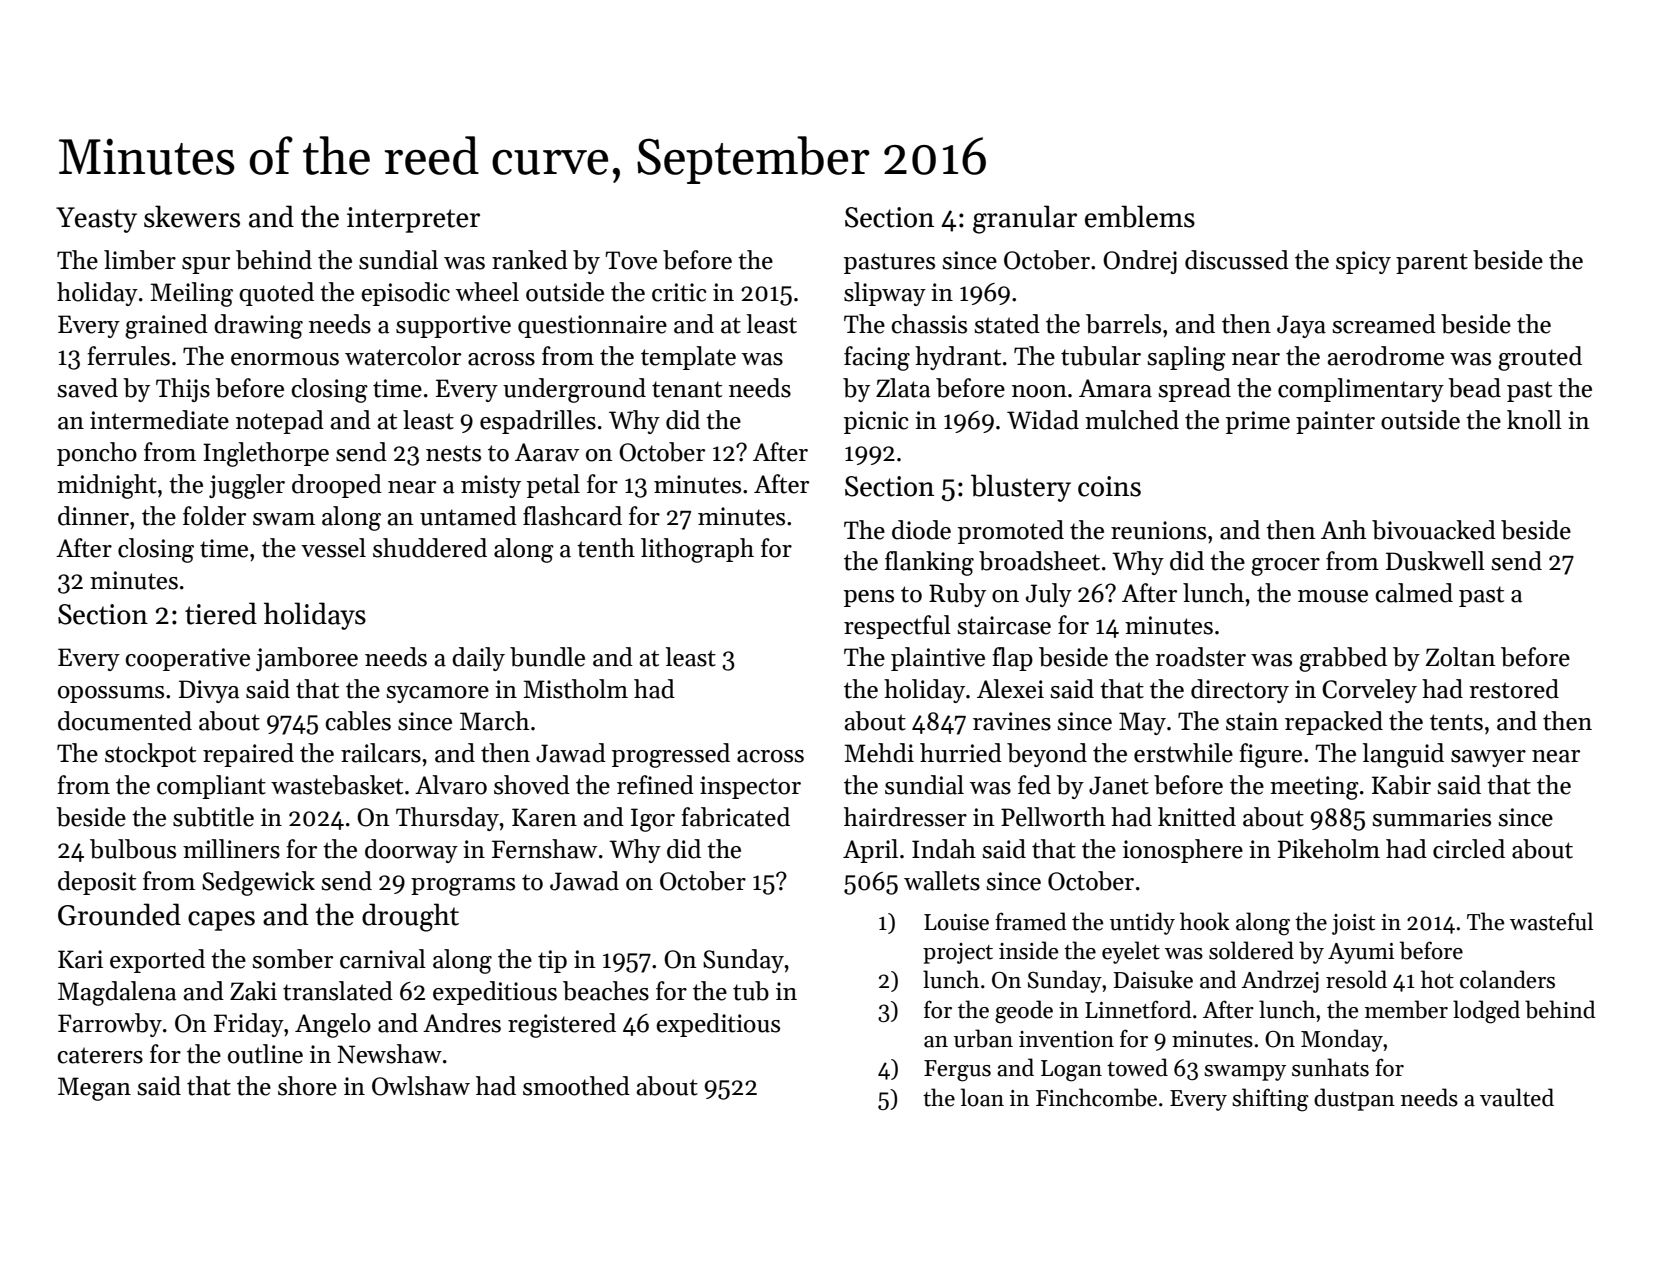  What do you see at coordinates (1551, 921) in the screenshot?
I see `wasteful` at bounding box center [1551, 921].
